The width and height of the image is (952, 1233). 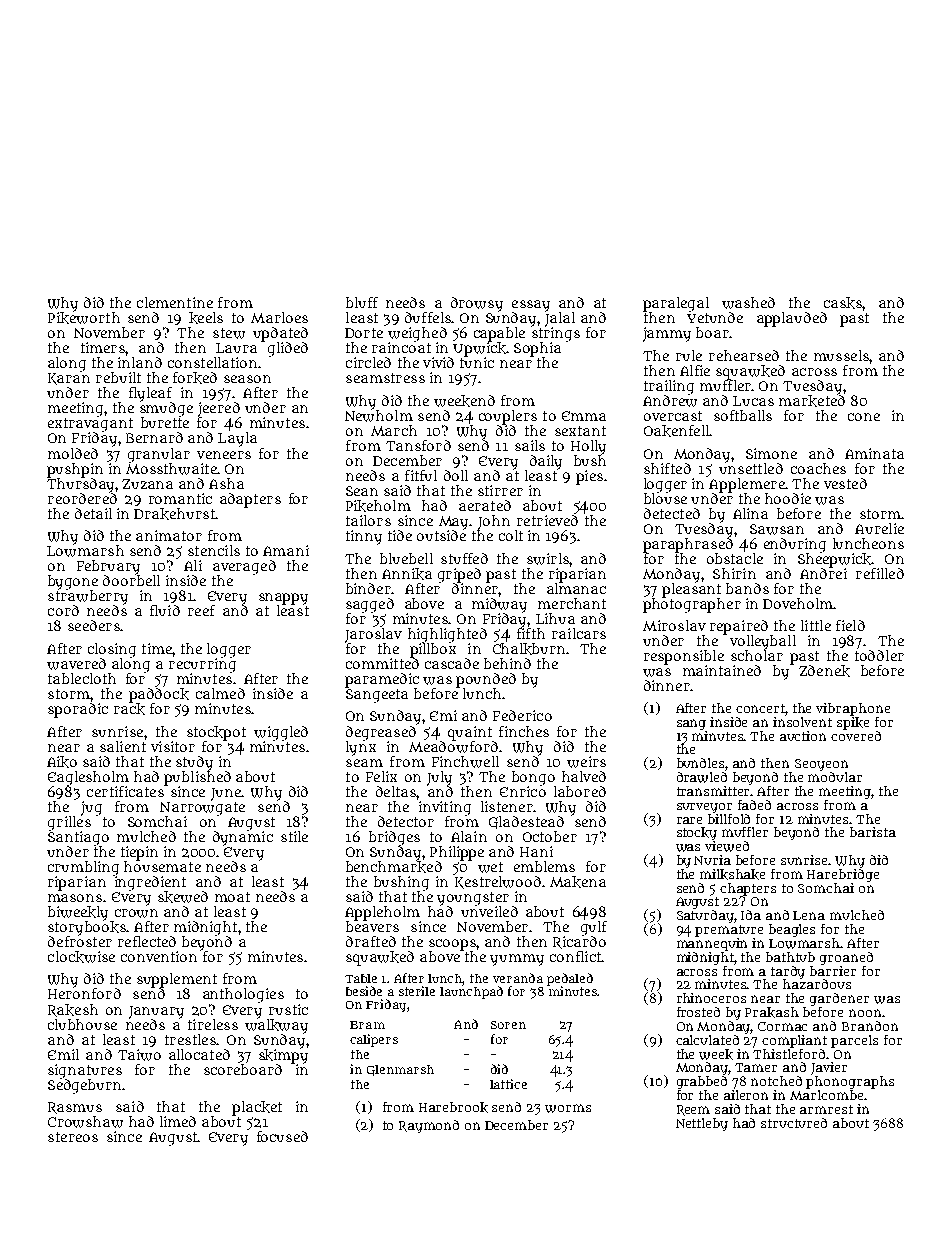 What do you see at coordinates (62, 762) in the image?
I see `Aiko` at bounding box center [62, 762].
